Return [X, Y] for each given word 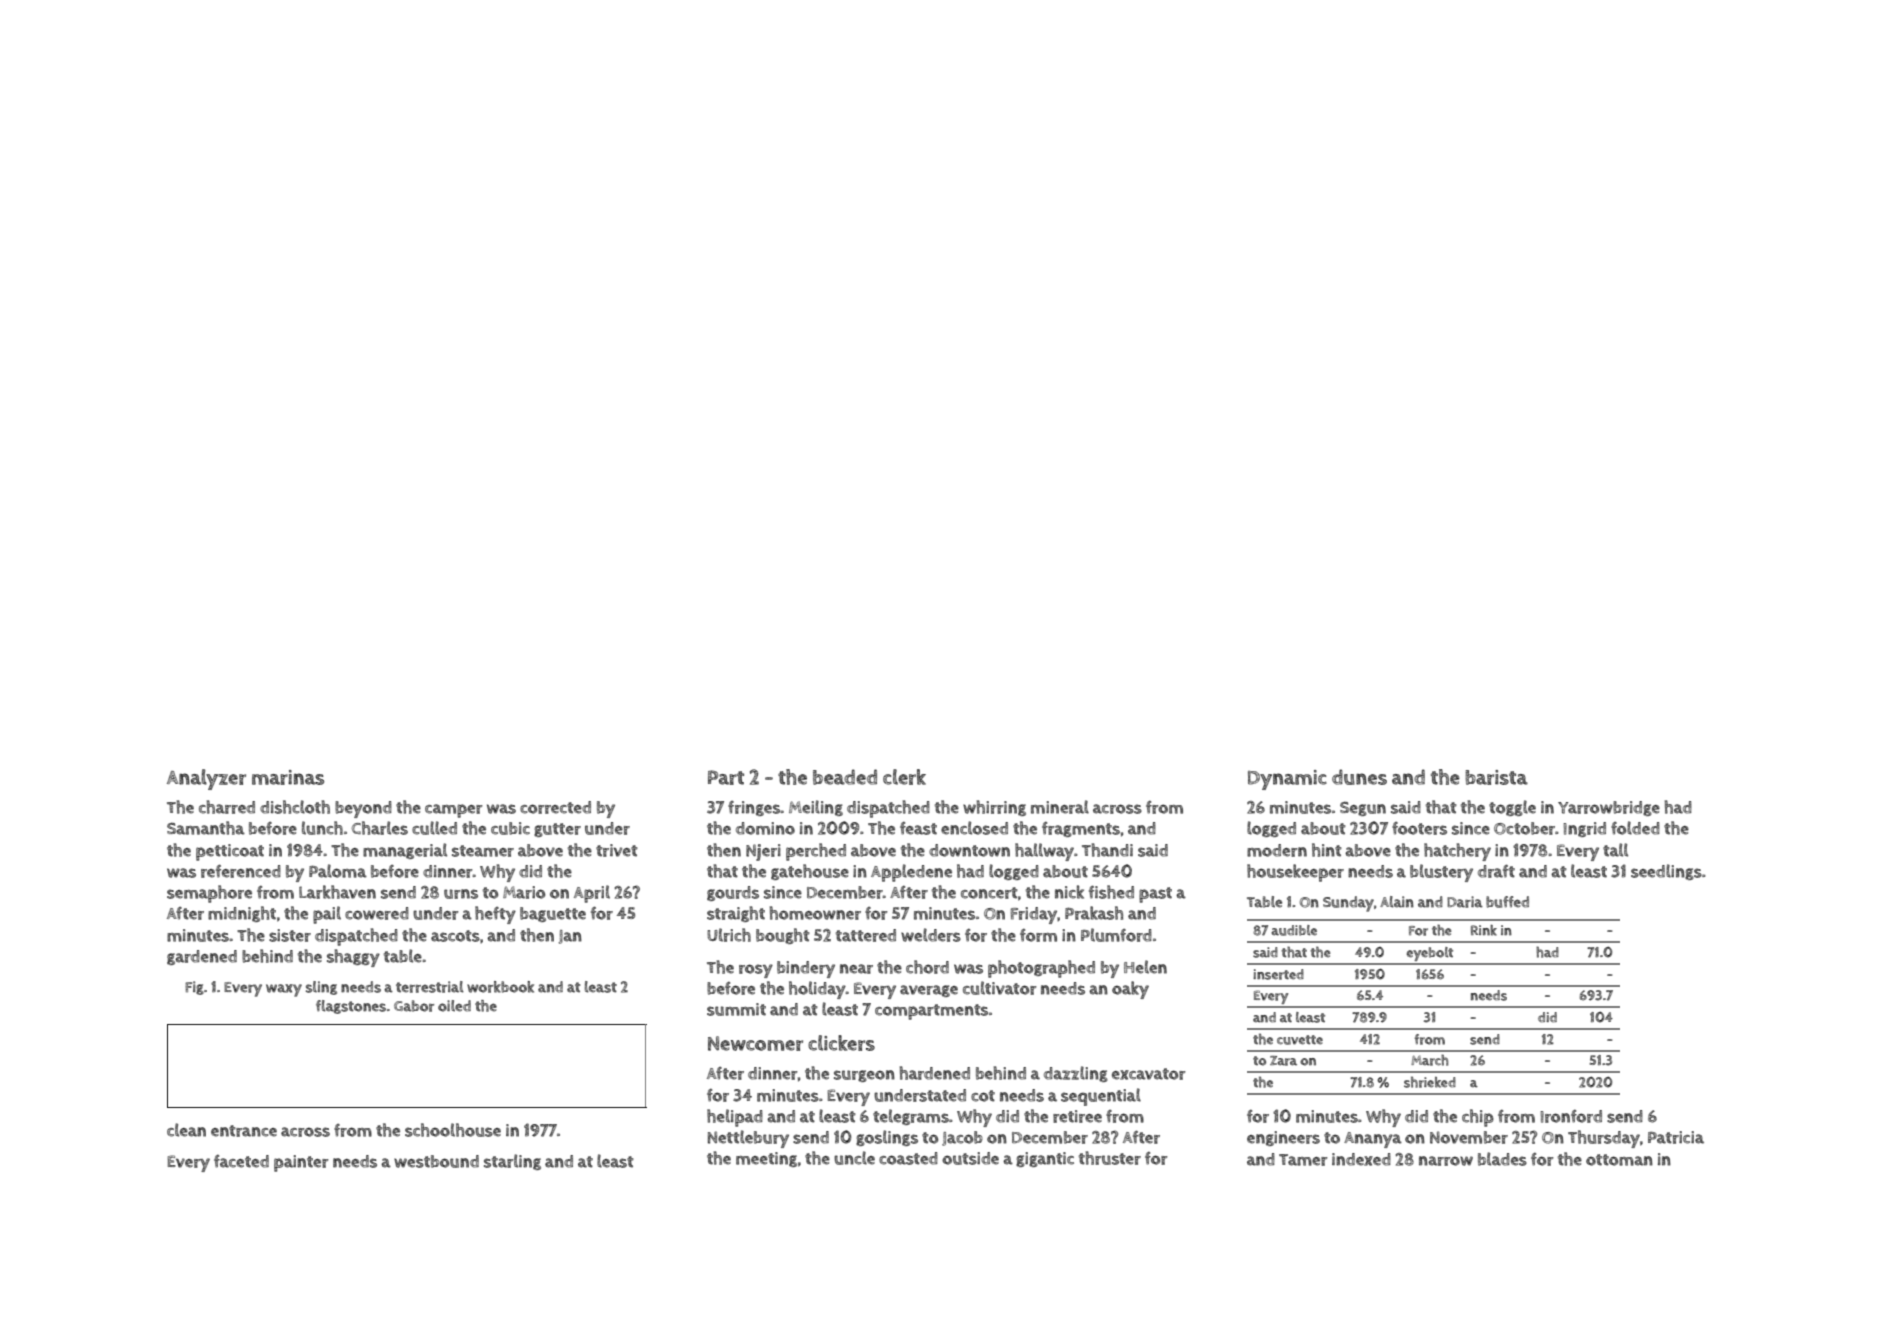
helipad [735, 1118]
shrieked [1430, 1082]
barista [1496, 777]
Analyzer [206, 779]
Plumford [1116, 935]
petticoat [230, 852]
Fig [194, 988]
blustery [1441, 873]
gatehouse [810, 872]
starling [512, 1162]
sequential [1101, 1097]
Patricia [1676, 1137]
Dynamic [1287, 780]
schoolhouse [453, 1130]
